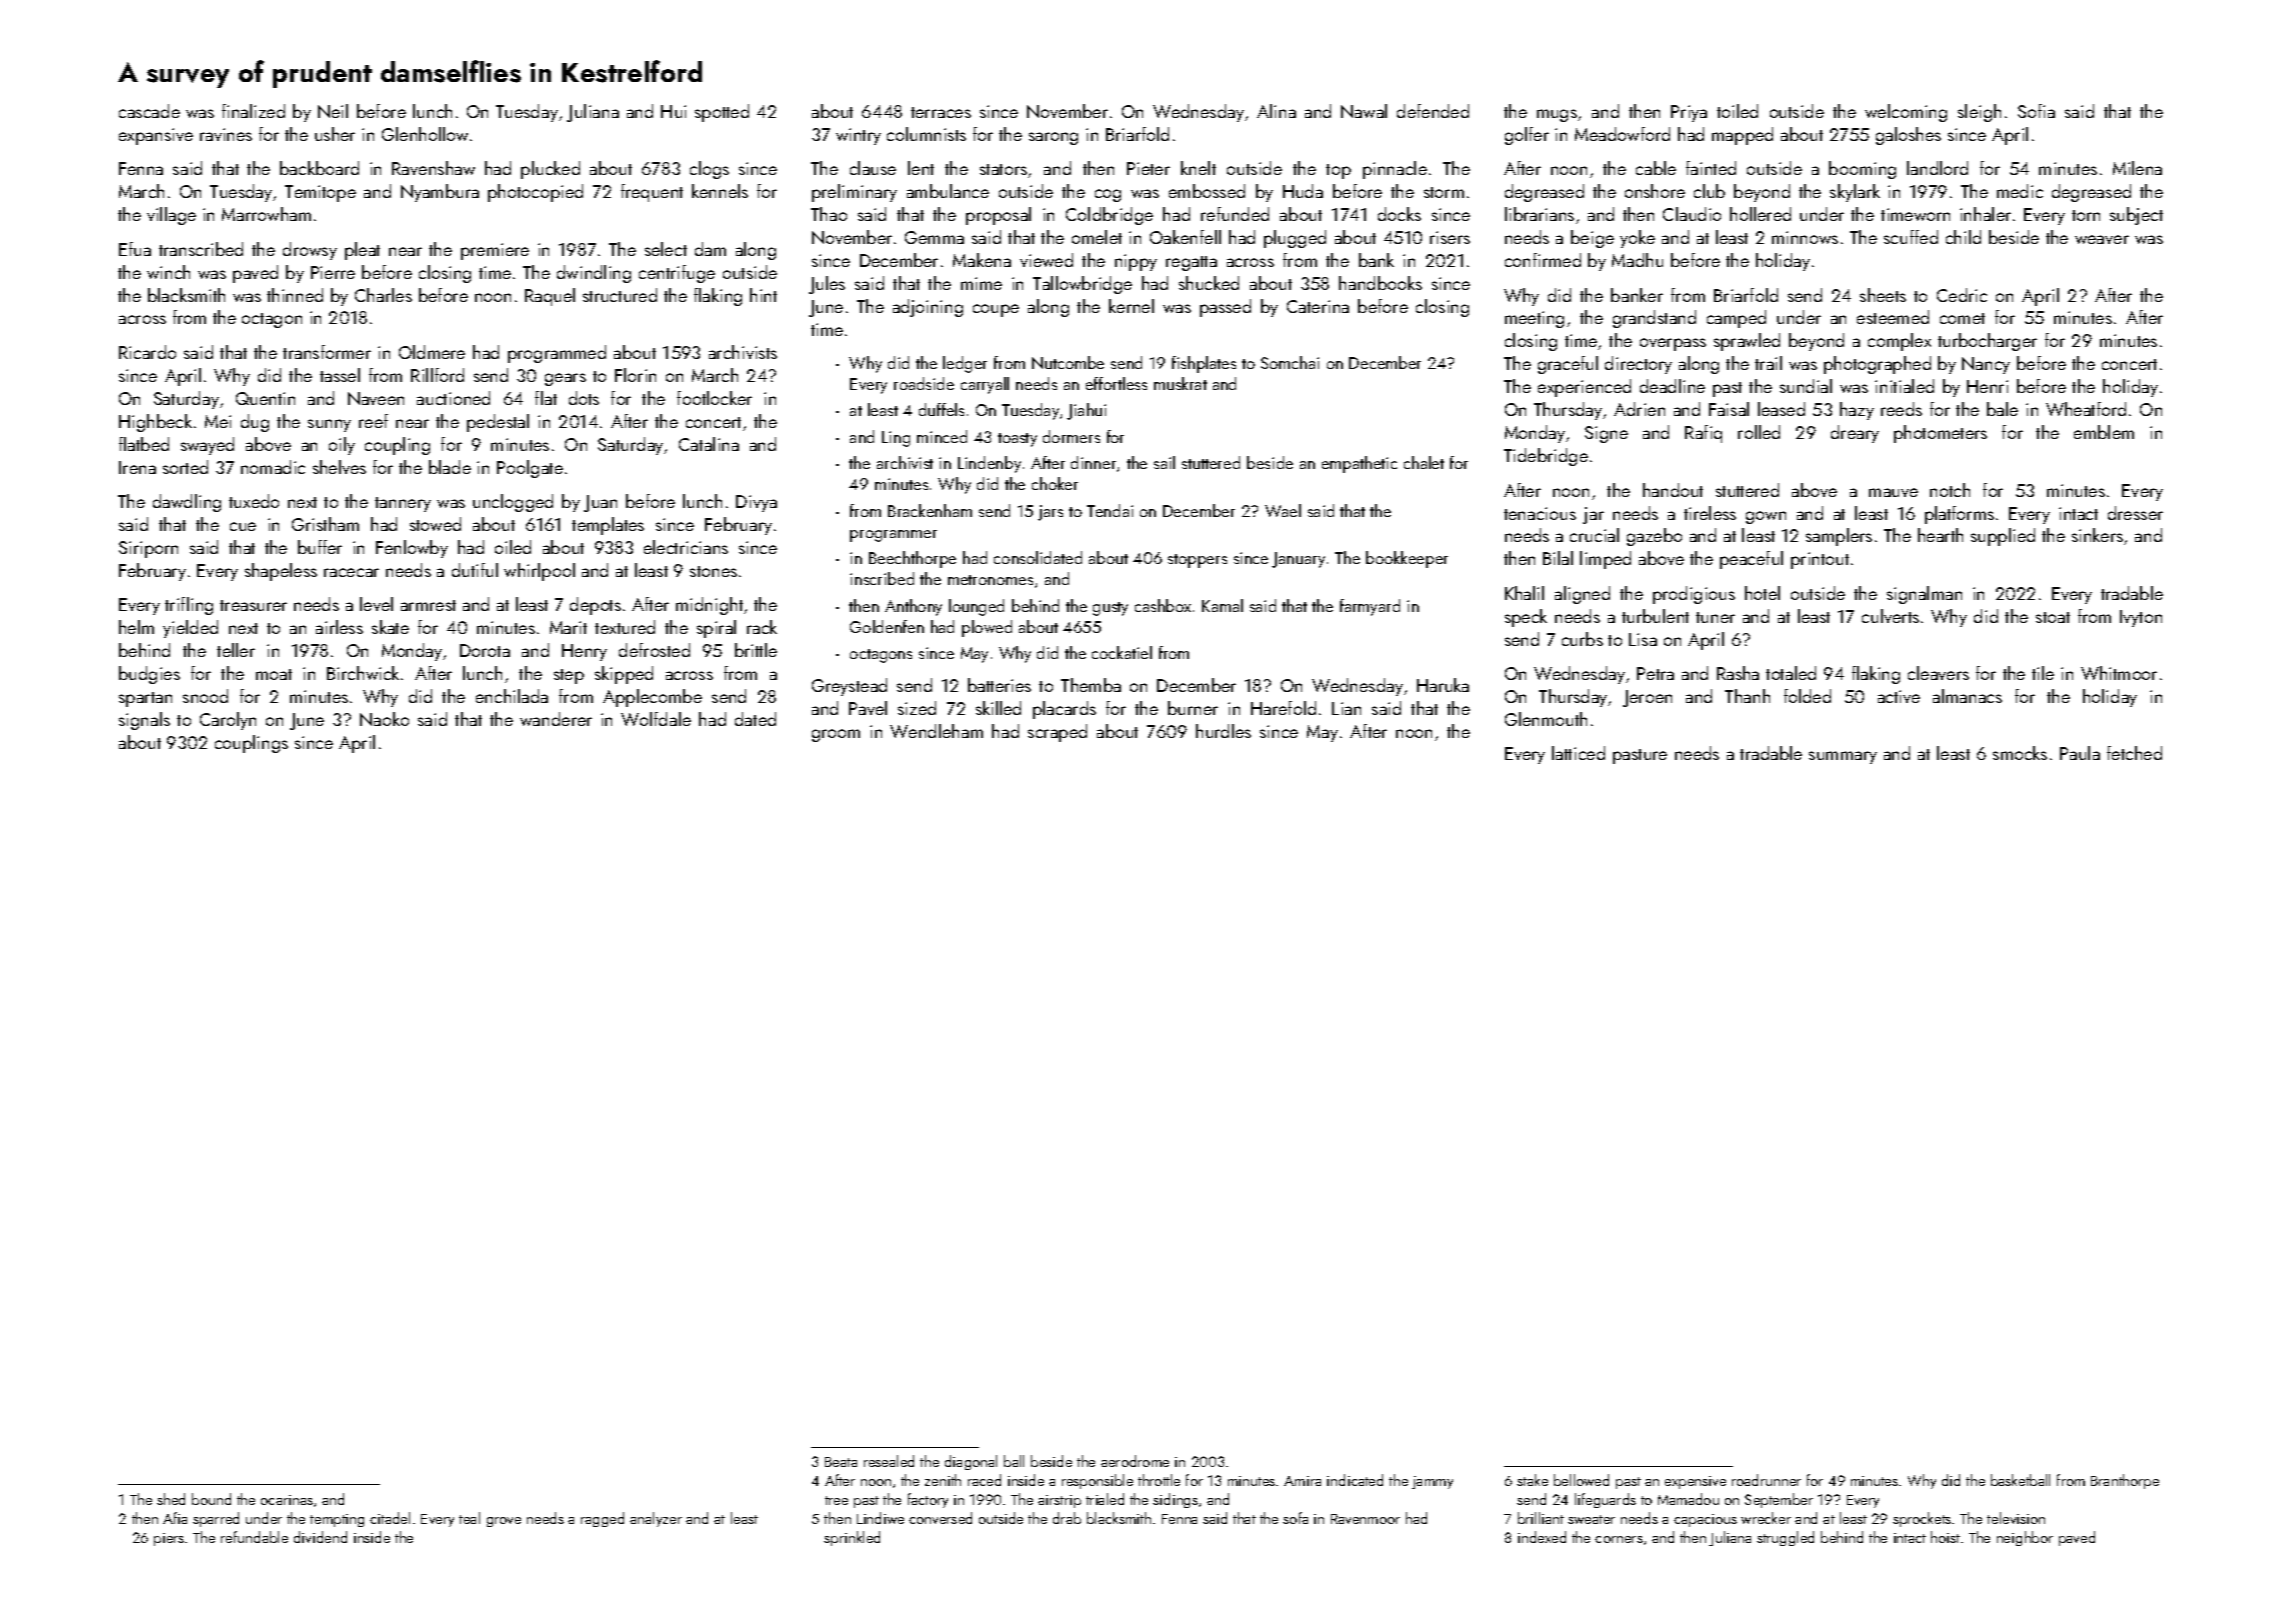  What do you see at coordinates (384, 719) in the screenshot?
I see `Naoko` at bounding box center [384, 719].
